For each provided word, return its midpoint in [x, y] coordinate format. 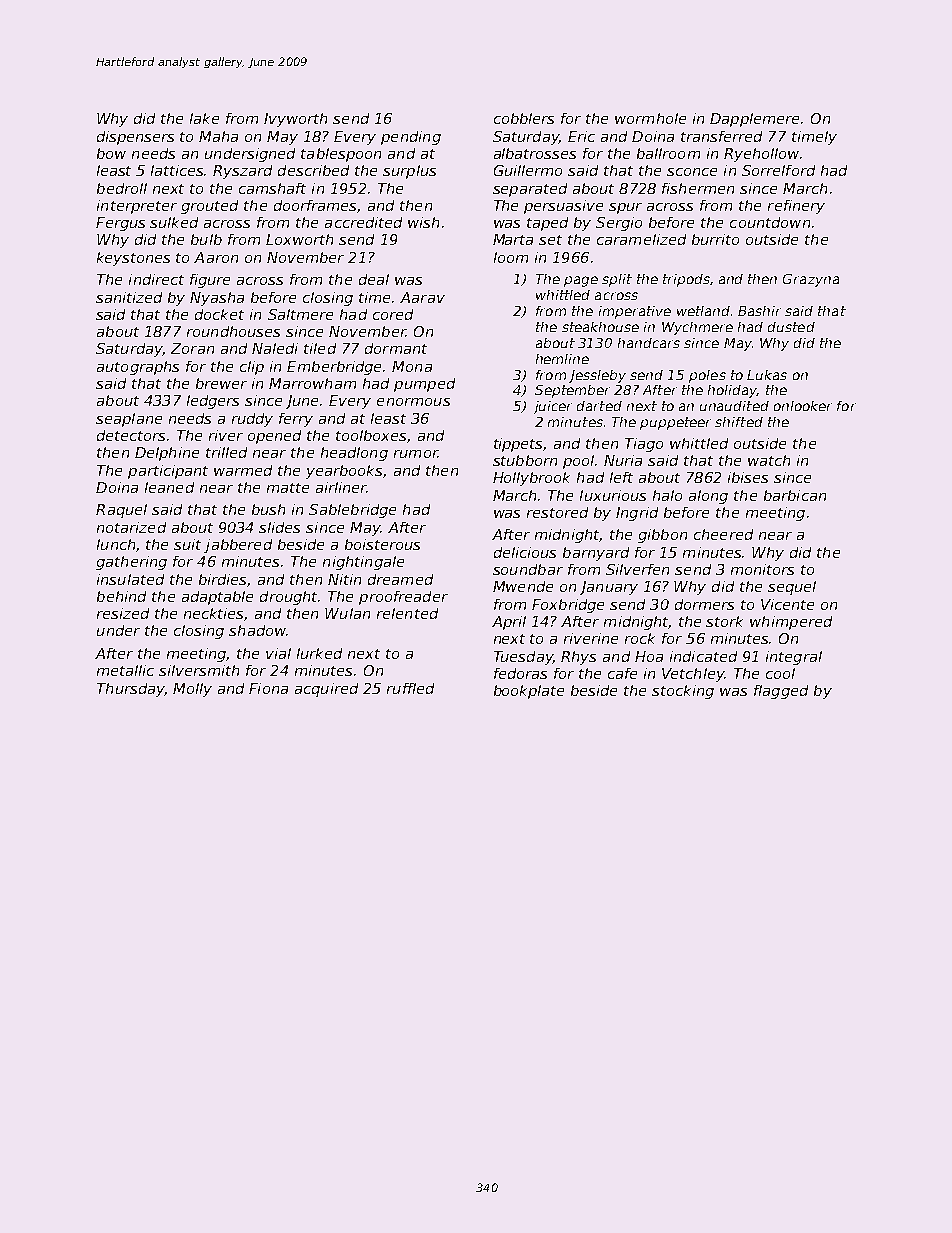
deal [374, 279]
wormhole [650, 118]
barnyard [596, 554]
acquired [326, 690]
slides [279, 527]
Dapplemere [754, 120]
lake [204, 118]
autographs [138, 368]
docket [219, 314]
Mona [412, 366]
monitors [762, 569]
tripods [686, 280]
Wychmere [697, 328]
